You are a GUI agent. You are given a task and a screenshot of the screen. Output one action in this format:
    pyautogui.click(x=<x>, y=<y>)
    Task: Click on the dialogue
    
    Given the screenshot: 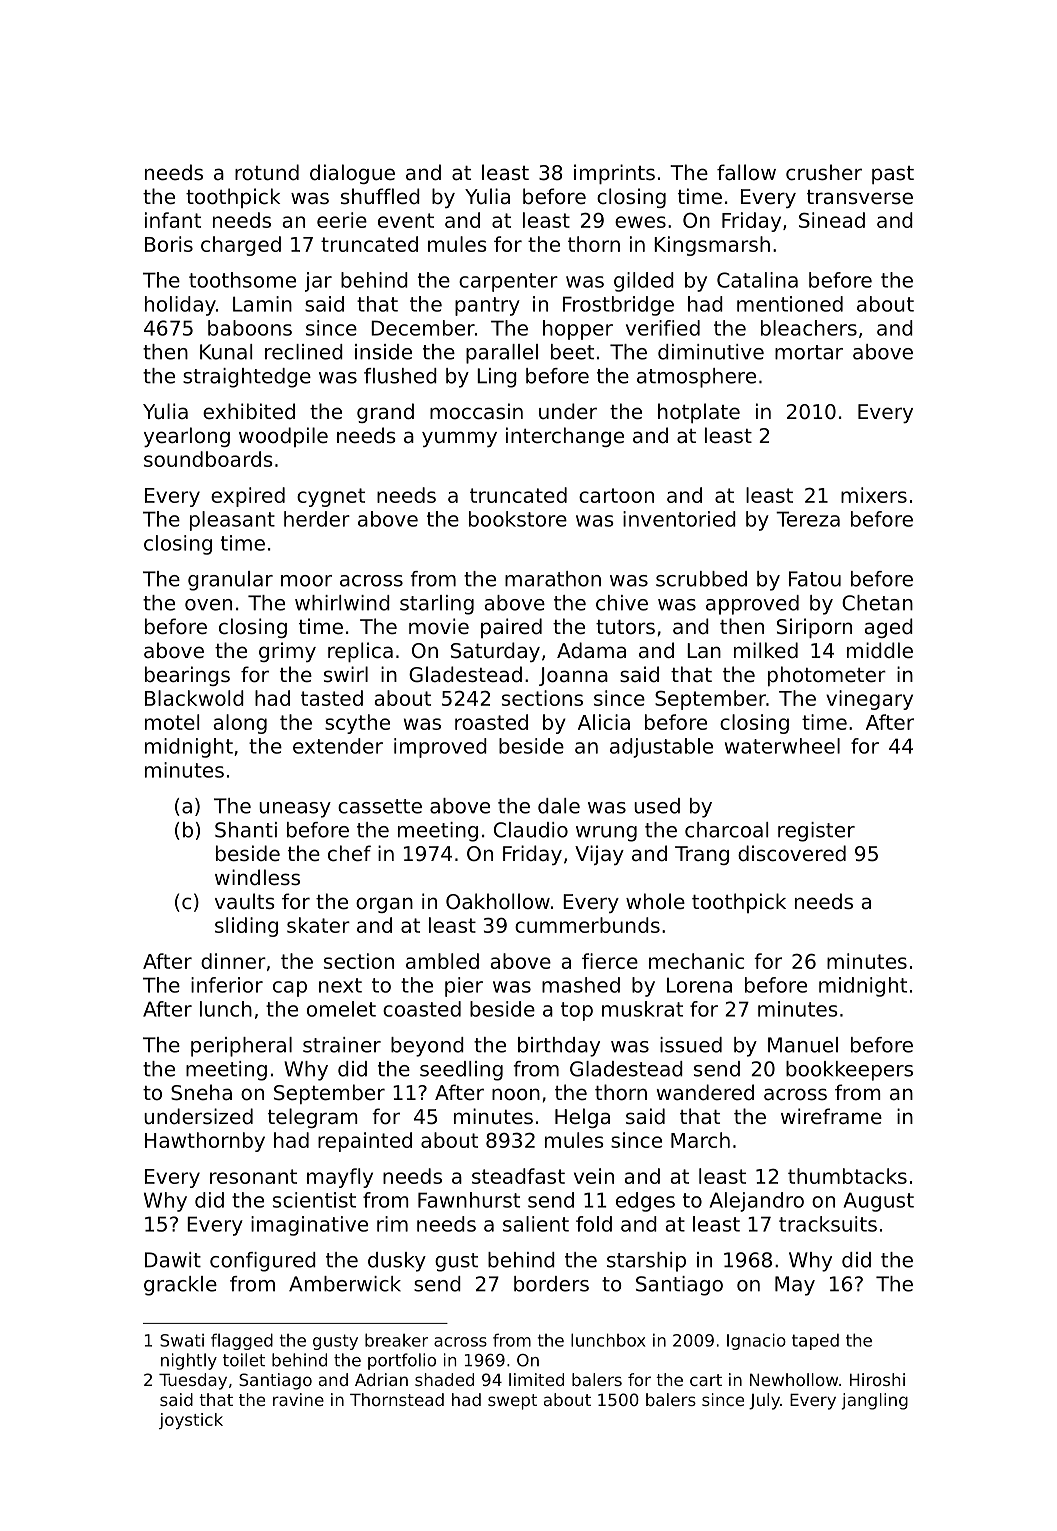 What is the action you would take?
    pyautogui.click(x=352, y=174)
